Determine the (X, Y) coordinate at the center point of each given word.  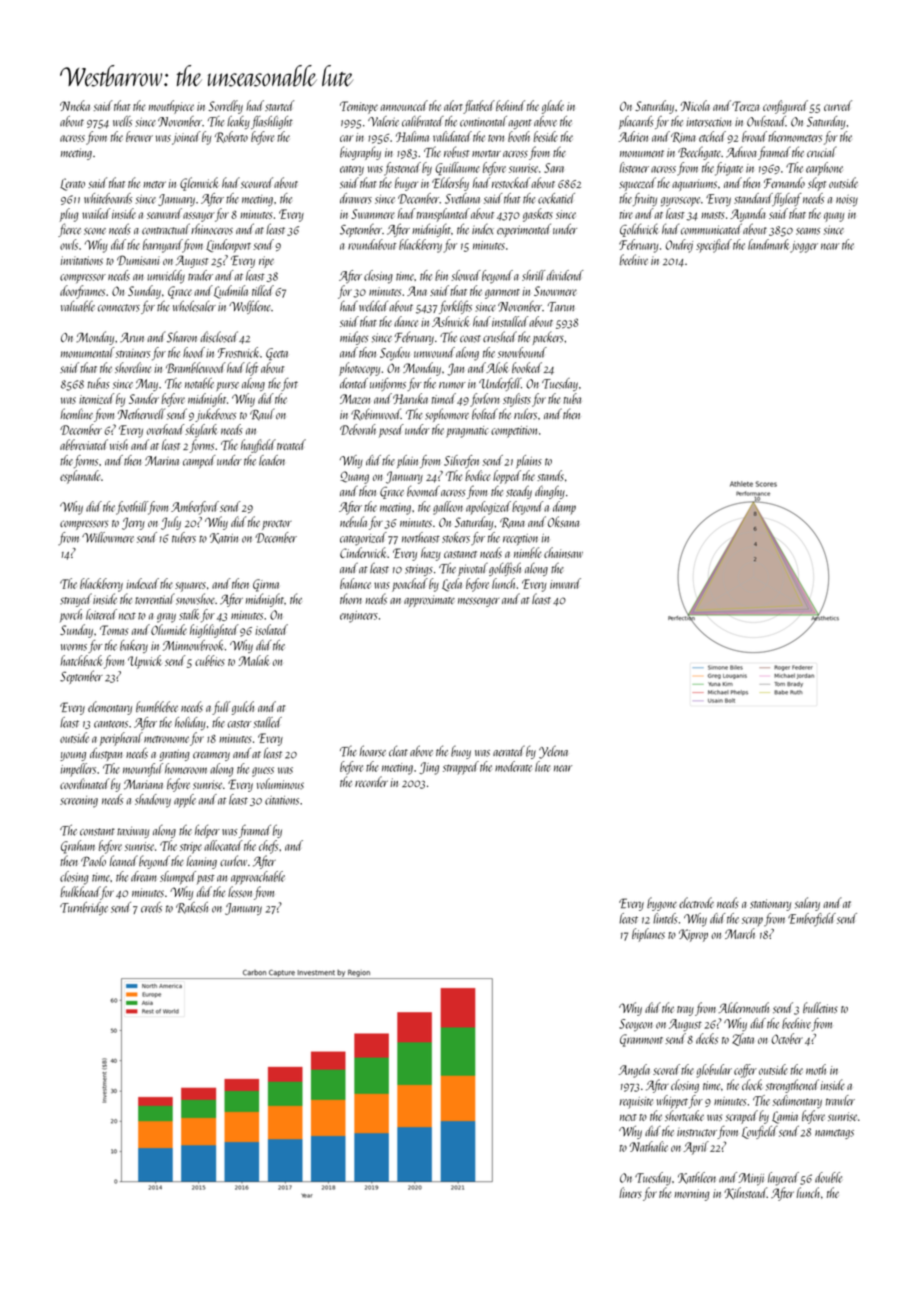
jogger (804, 247)
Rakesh (192, 908)
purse (227, 386)
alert (453, 105)
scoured (257, 182)
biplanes (648, 935)
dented (354, 383)
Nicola (695, 105)
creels (151, 907)
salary (807, 904)
